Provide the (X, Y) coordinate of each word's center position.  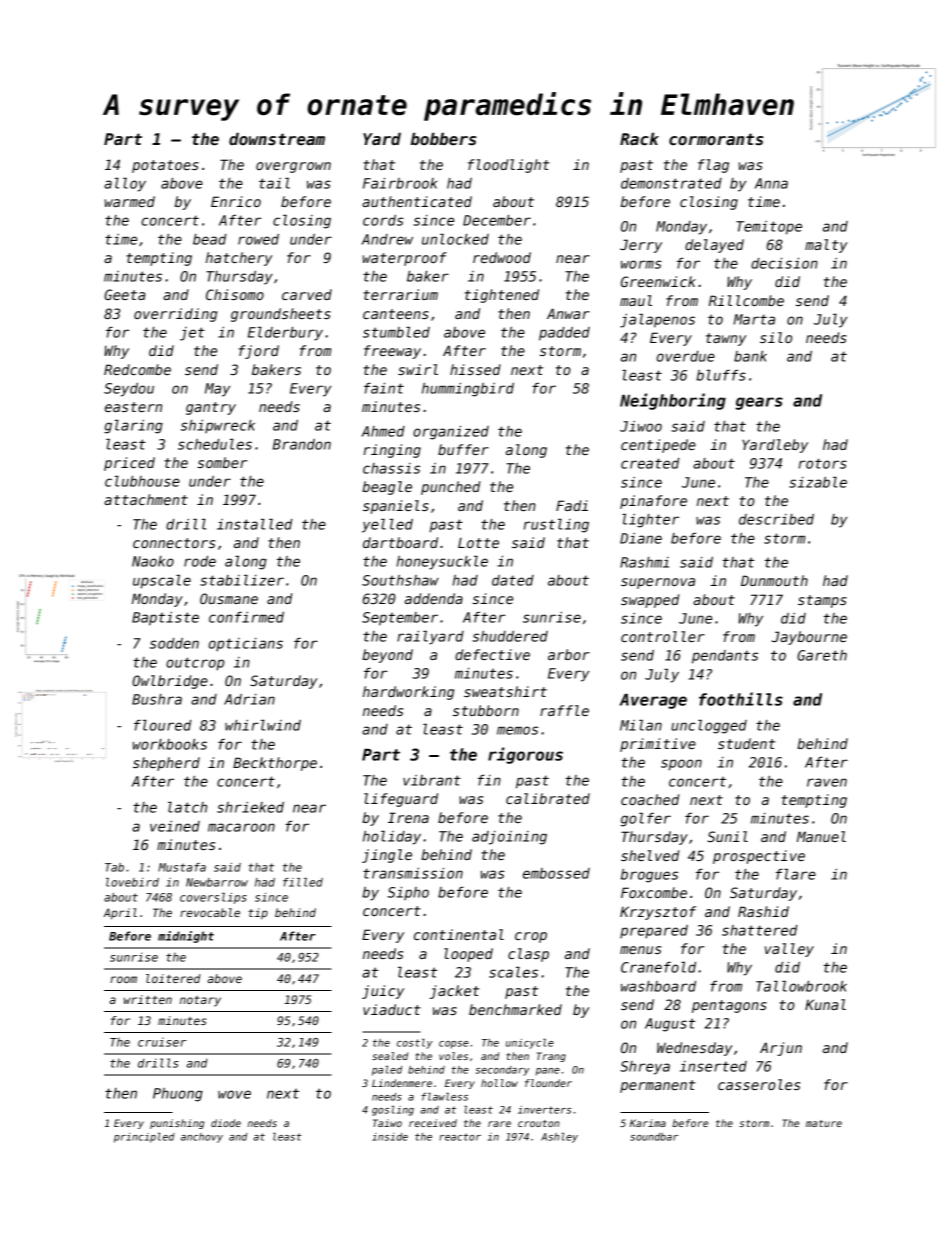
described (776, 519)
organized (451, 433)
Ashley (559, 1138)
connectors (174, 543)
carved (307, 294)
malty (826, 246)
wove (234, 1094)
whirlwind (263, 725)
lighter (650, 521)
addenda (434, 598)
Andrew (387, 239)
